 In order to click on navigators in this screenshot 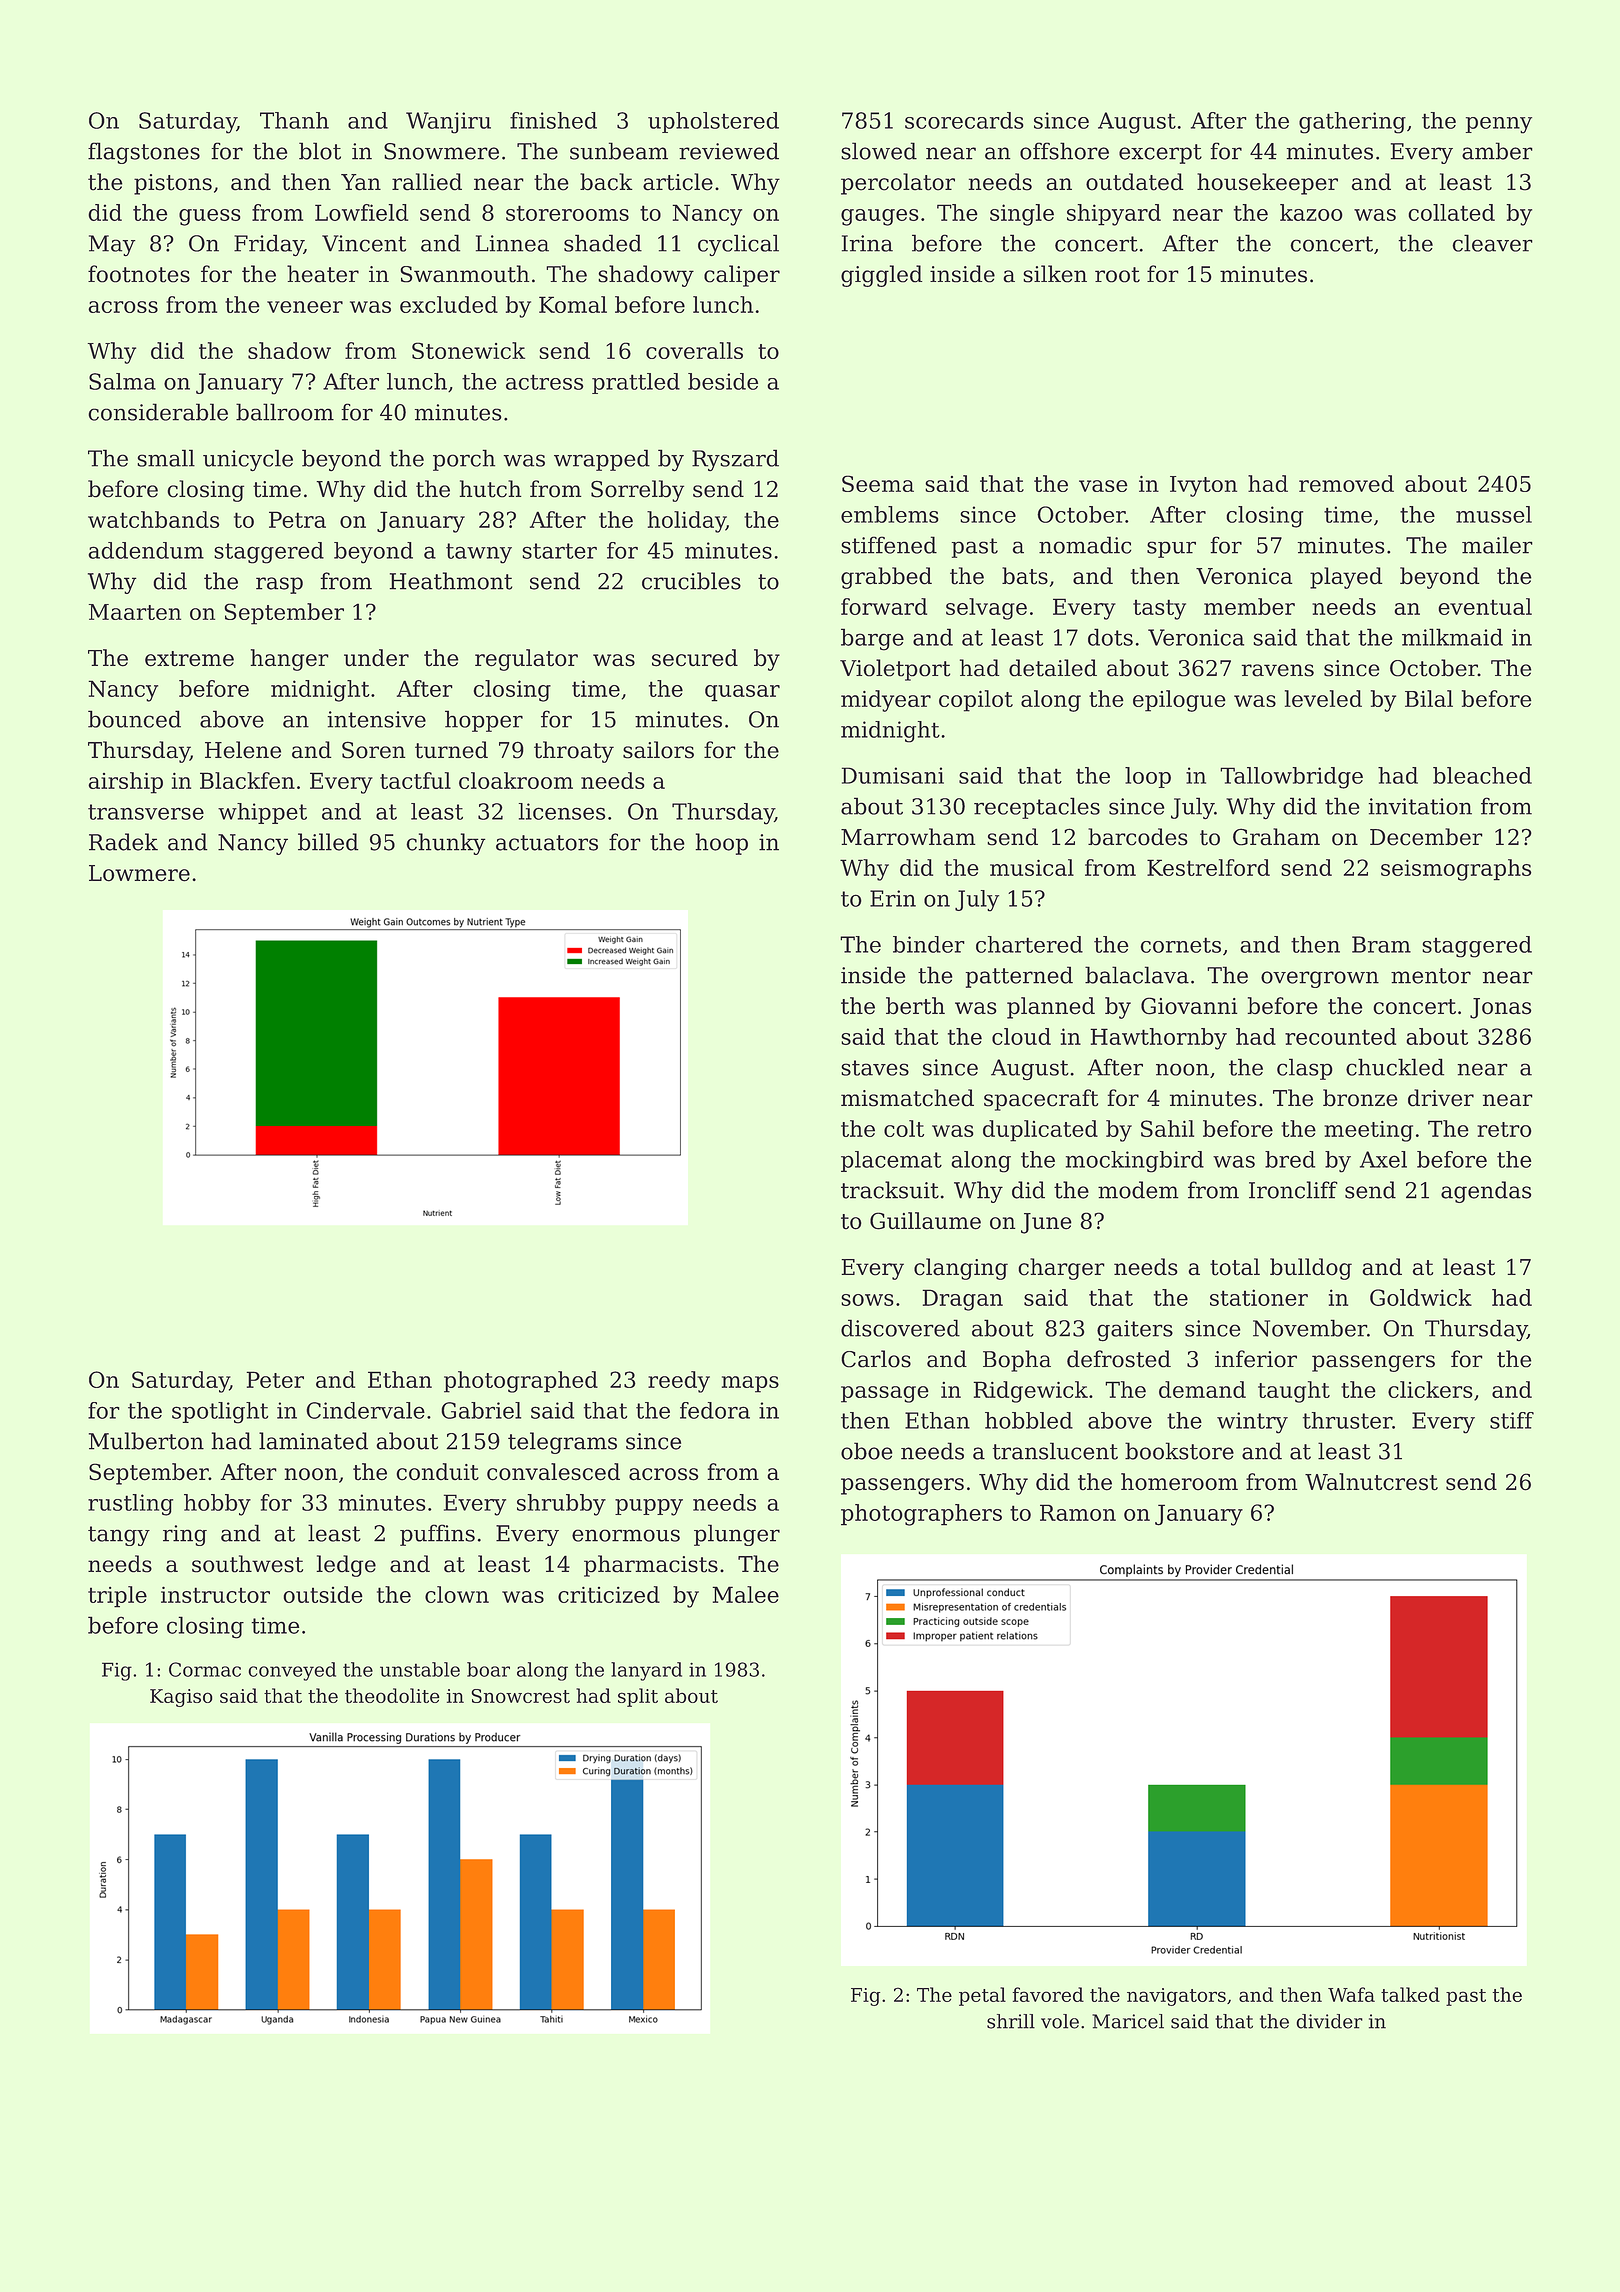, I will do `click(1176, 1997)`.
